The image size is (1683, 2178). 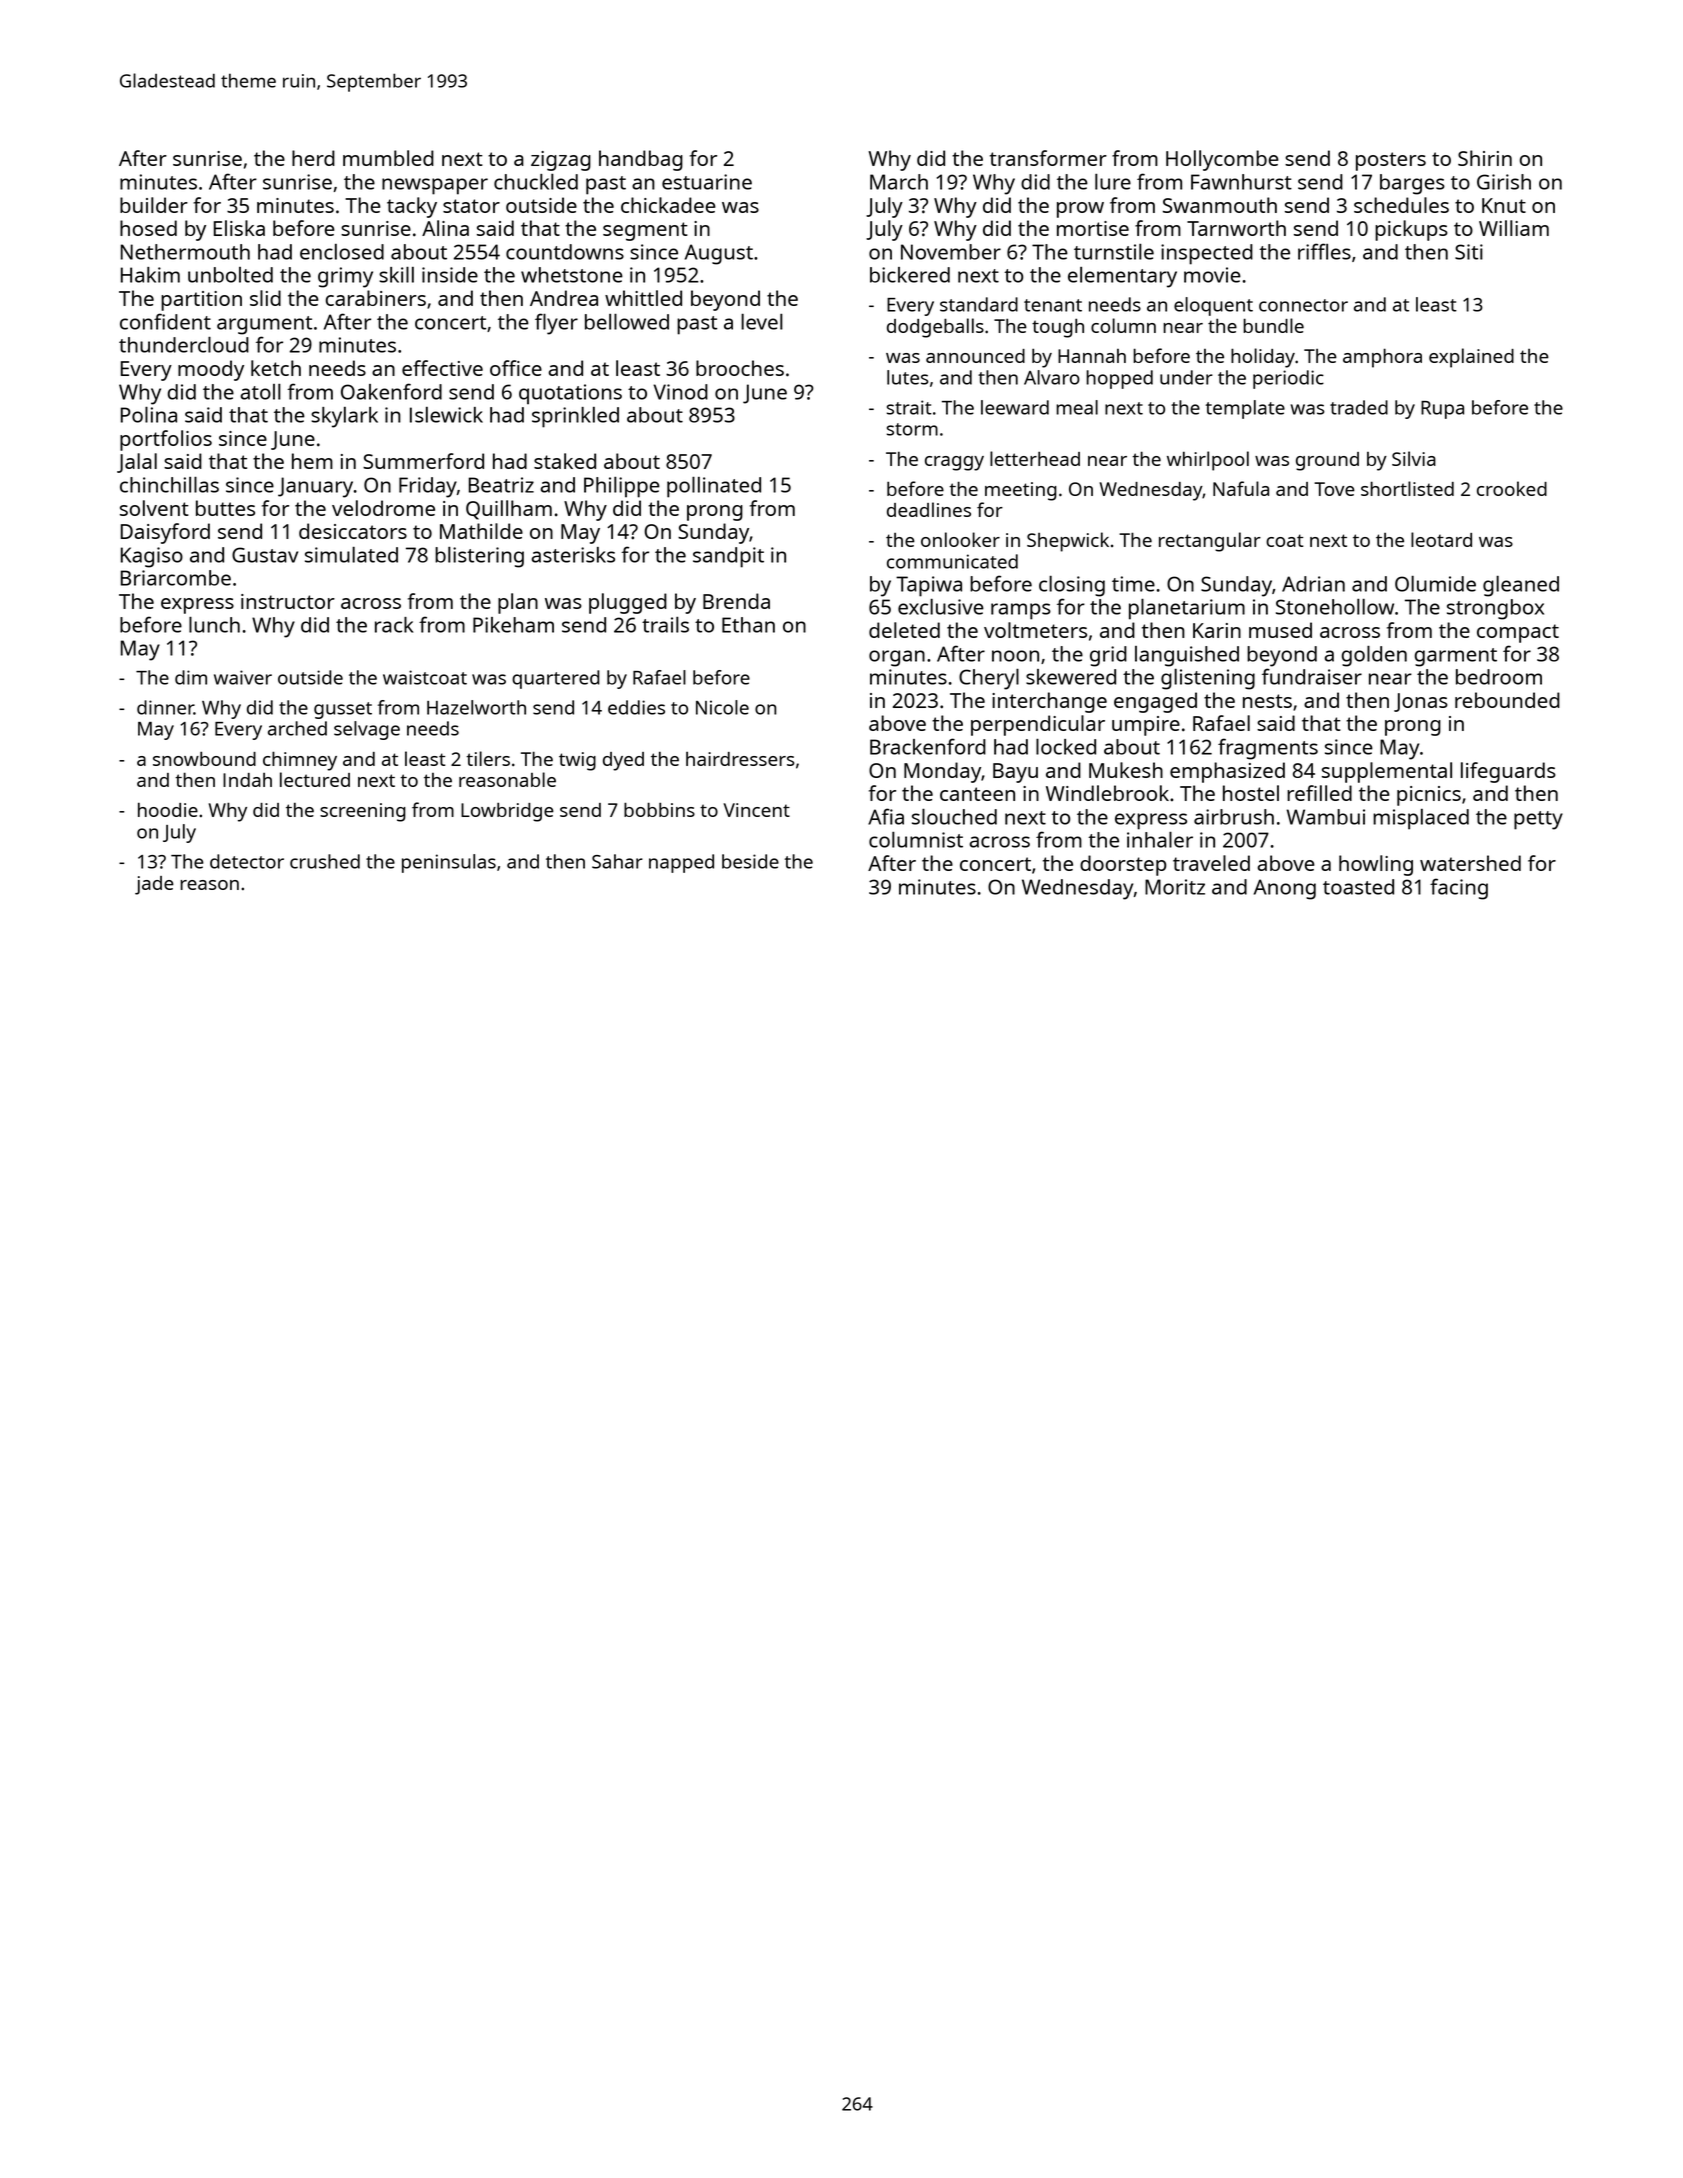 I want to click on dyed, so click(x=623, y=761).
